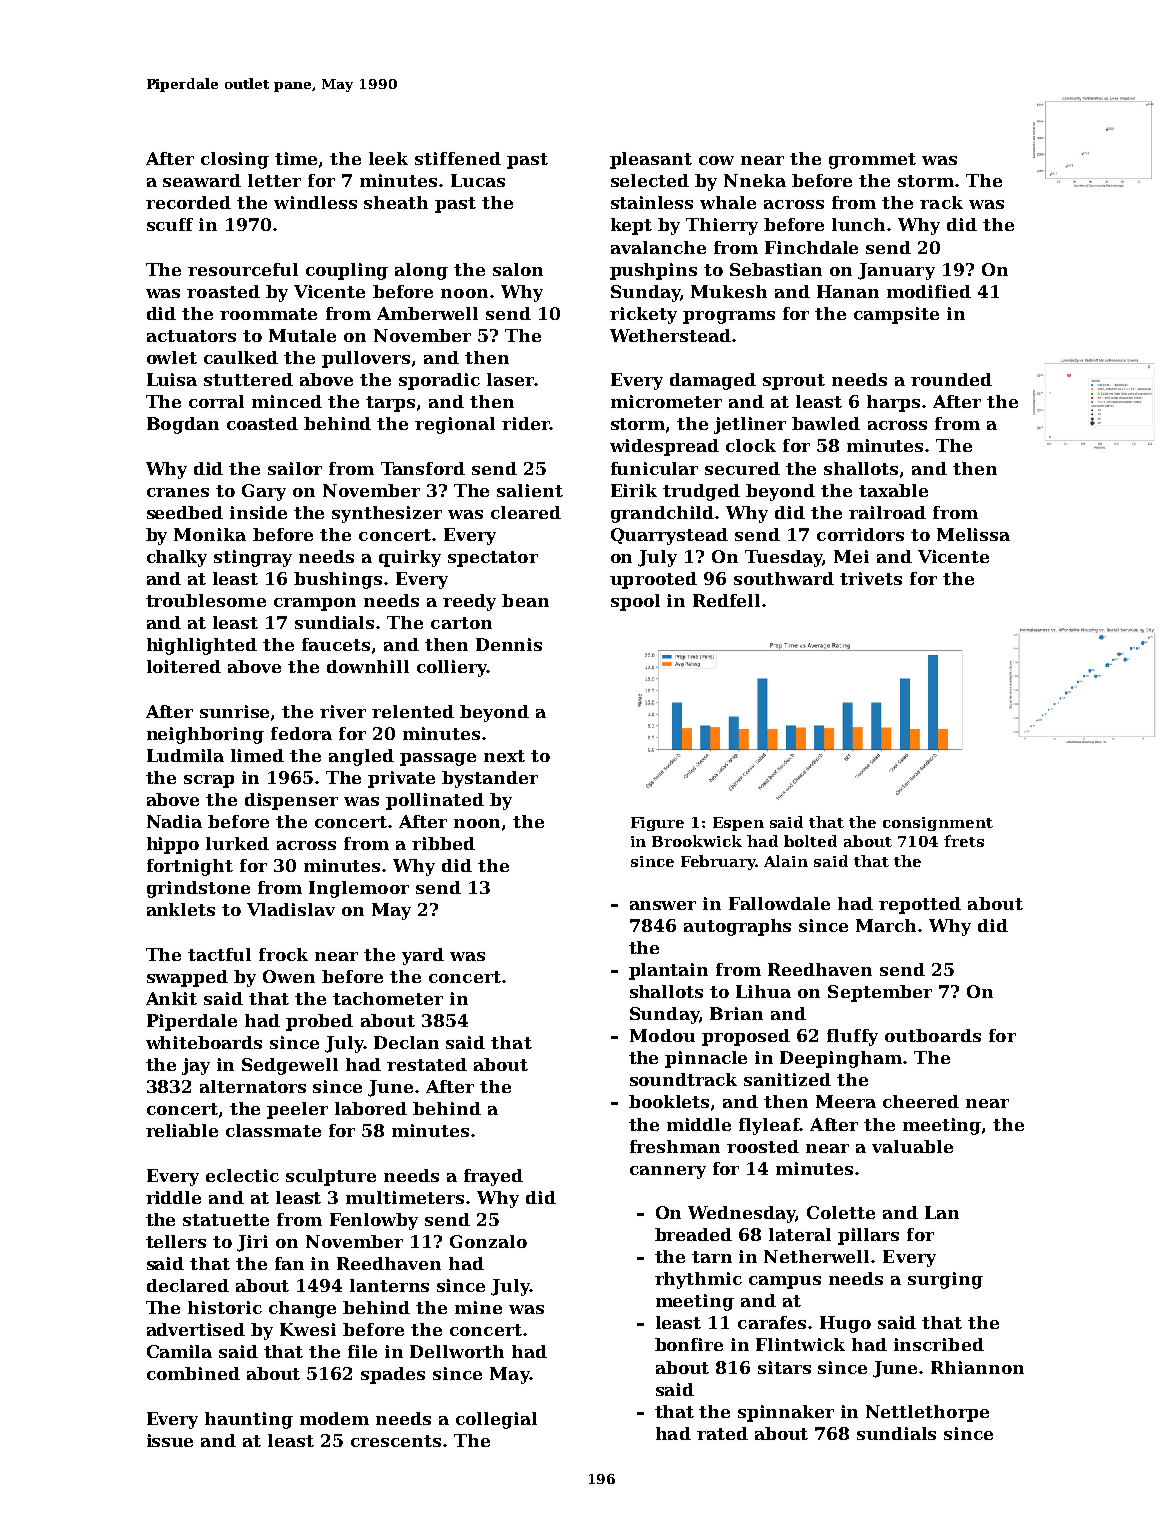 The image size is (1174, 1519). What do you see at coordinates (763, 991) in the document?
I see `Lihua` at bounding box center [763, 991].
